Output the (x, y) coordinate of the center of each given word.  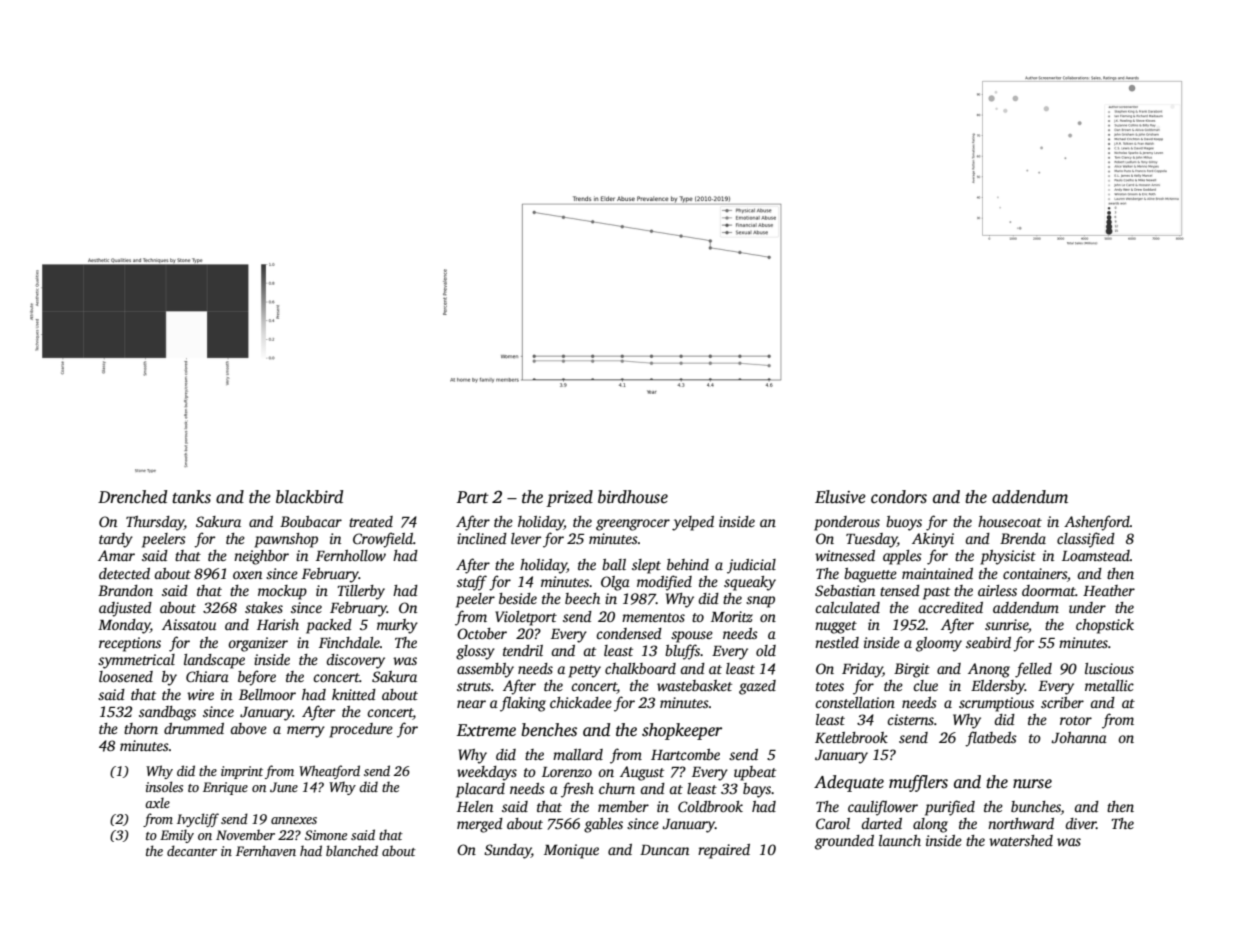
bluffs (682, 652)
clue (925, 685)
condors (899, 497)
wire (200, 694)
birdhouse (633, 497)
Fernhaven (266, 850)
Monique (571, 851)
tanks (191, 497)
